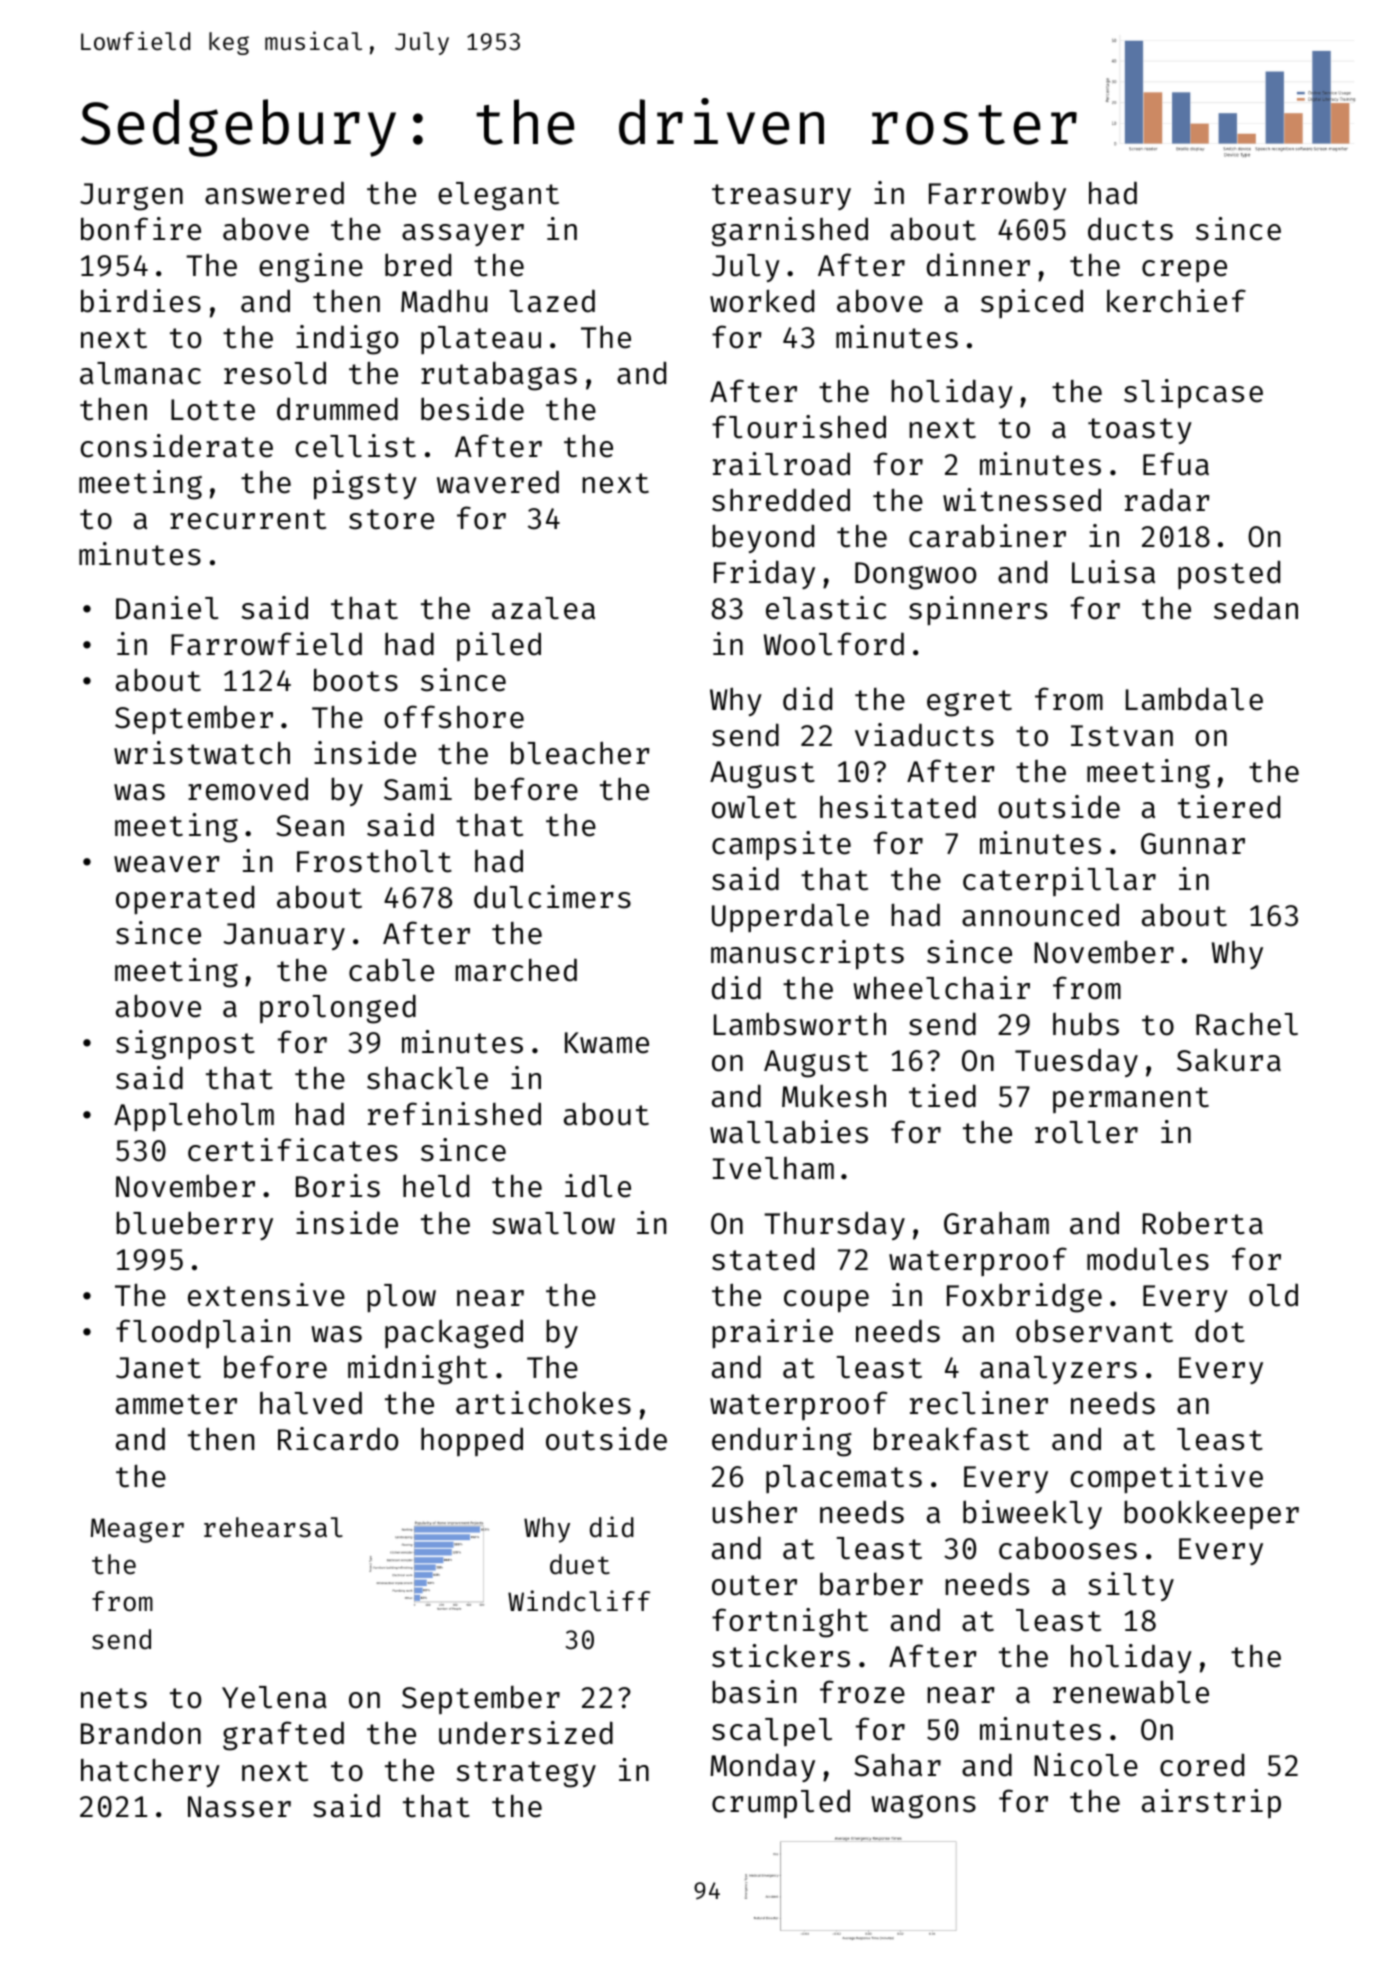 The height and width of the image is (1969, 1386). What do you see at coordinates (607, 1043) in the image?
I see `Kwame` at bounding box center [607, 1043].
